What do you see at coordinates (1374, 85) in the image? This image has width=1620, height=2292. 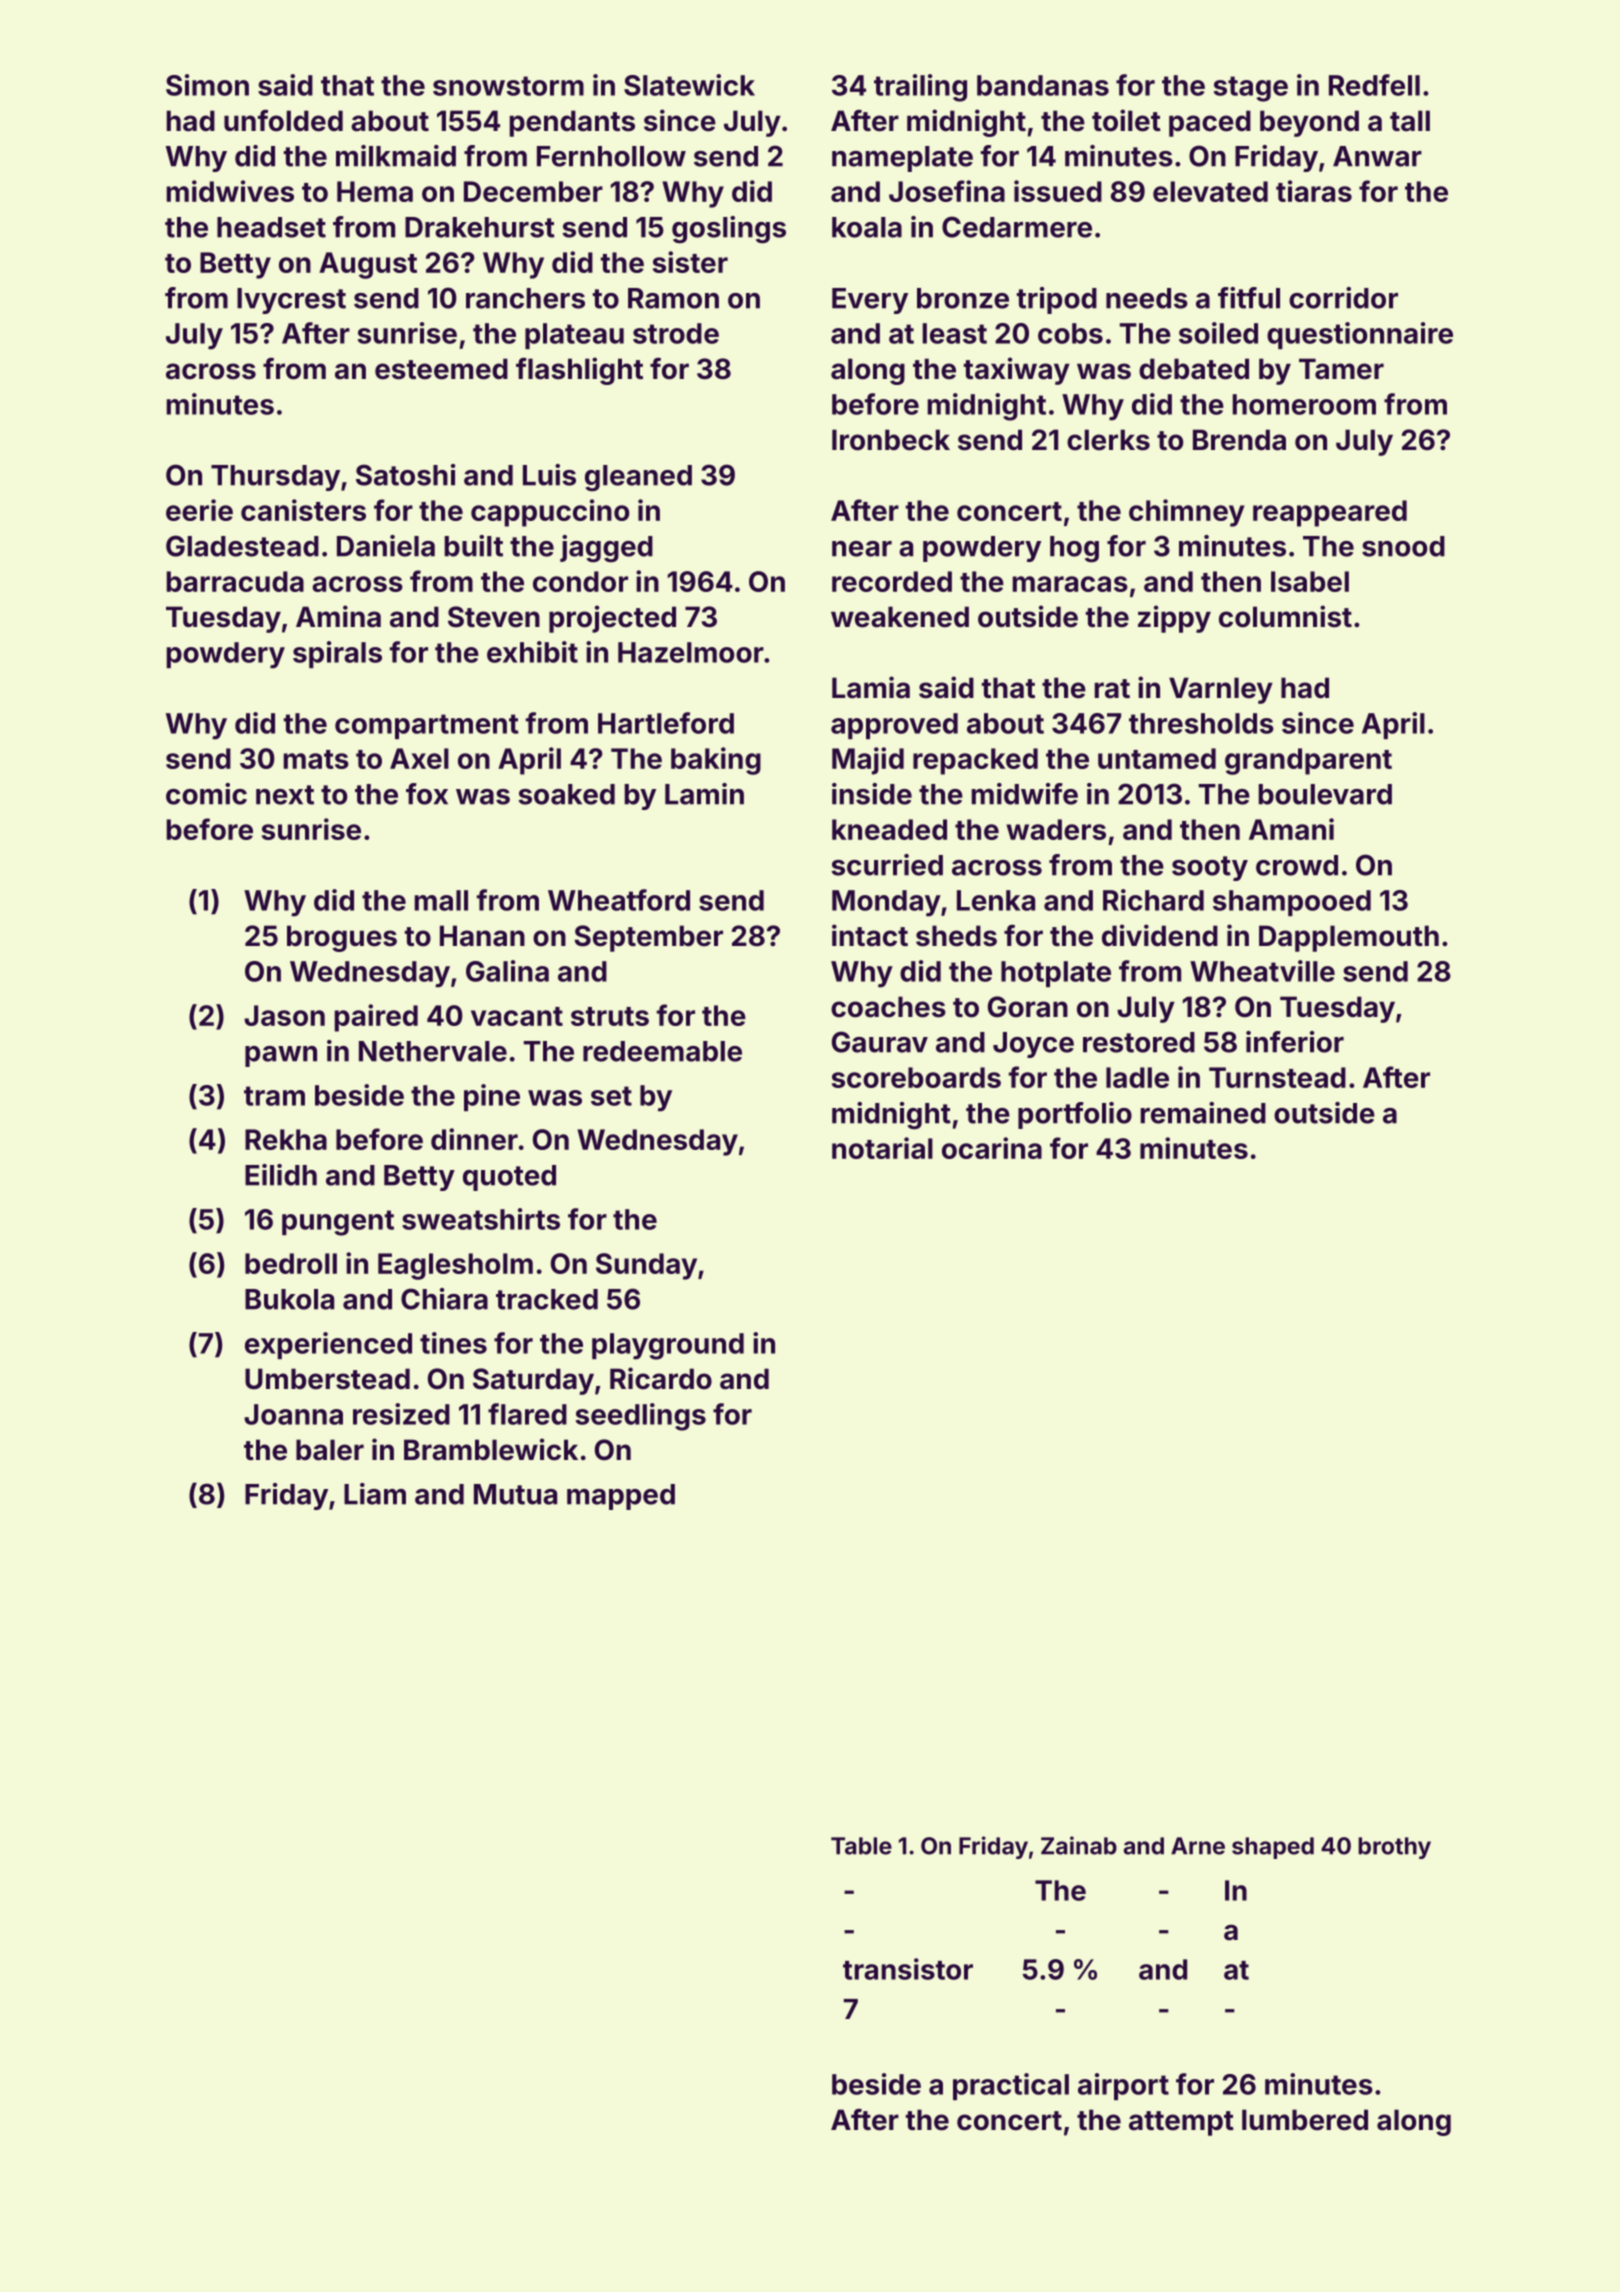 I see `Redfell` at bounding box center [1374, 85].
